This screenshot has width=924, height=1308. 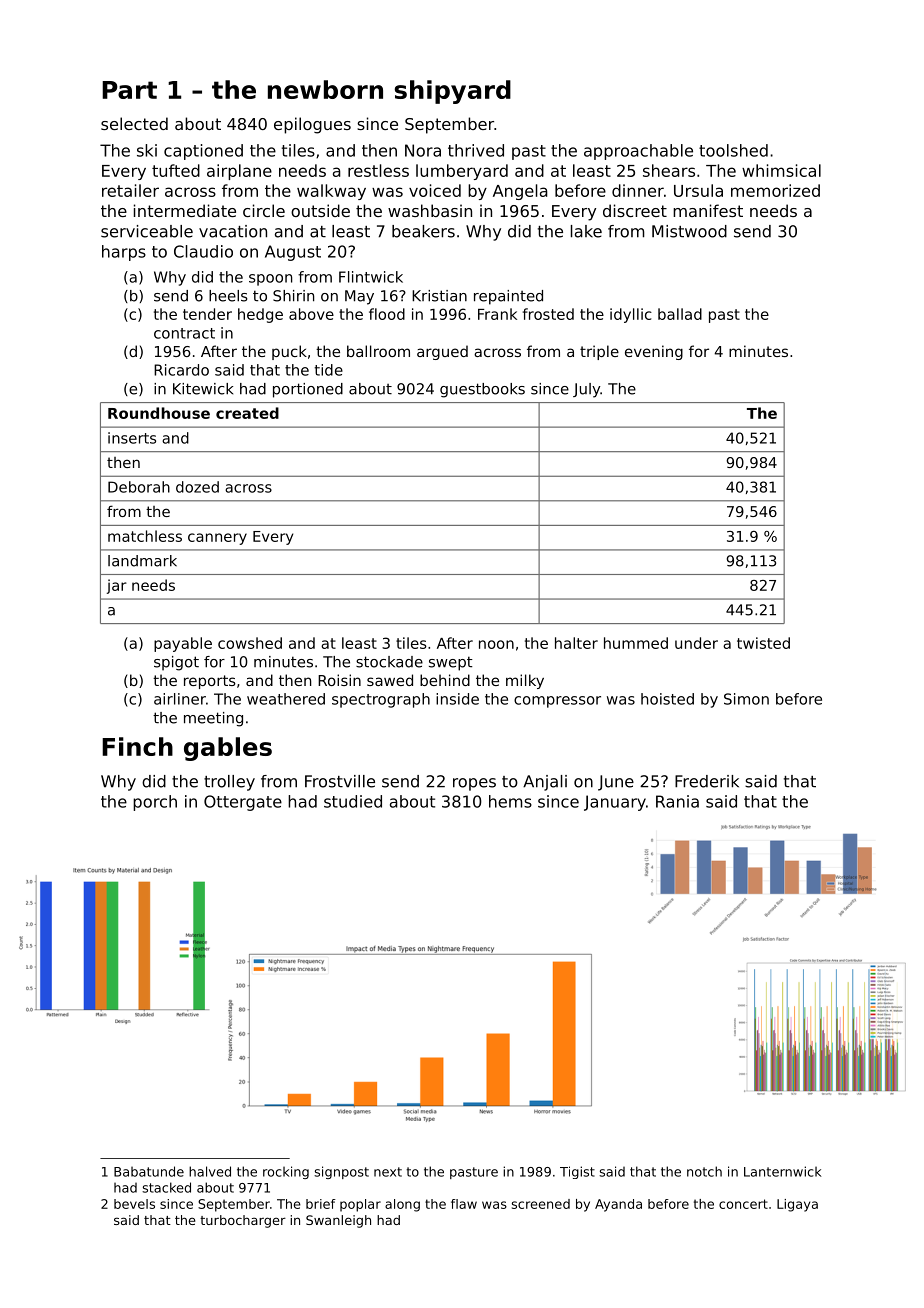 I want to click on Finch, so click(x=137, y=746).
